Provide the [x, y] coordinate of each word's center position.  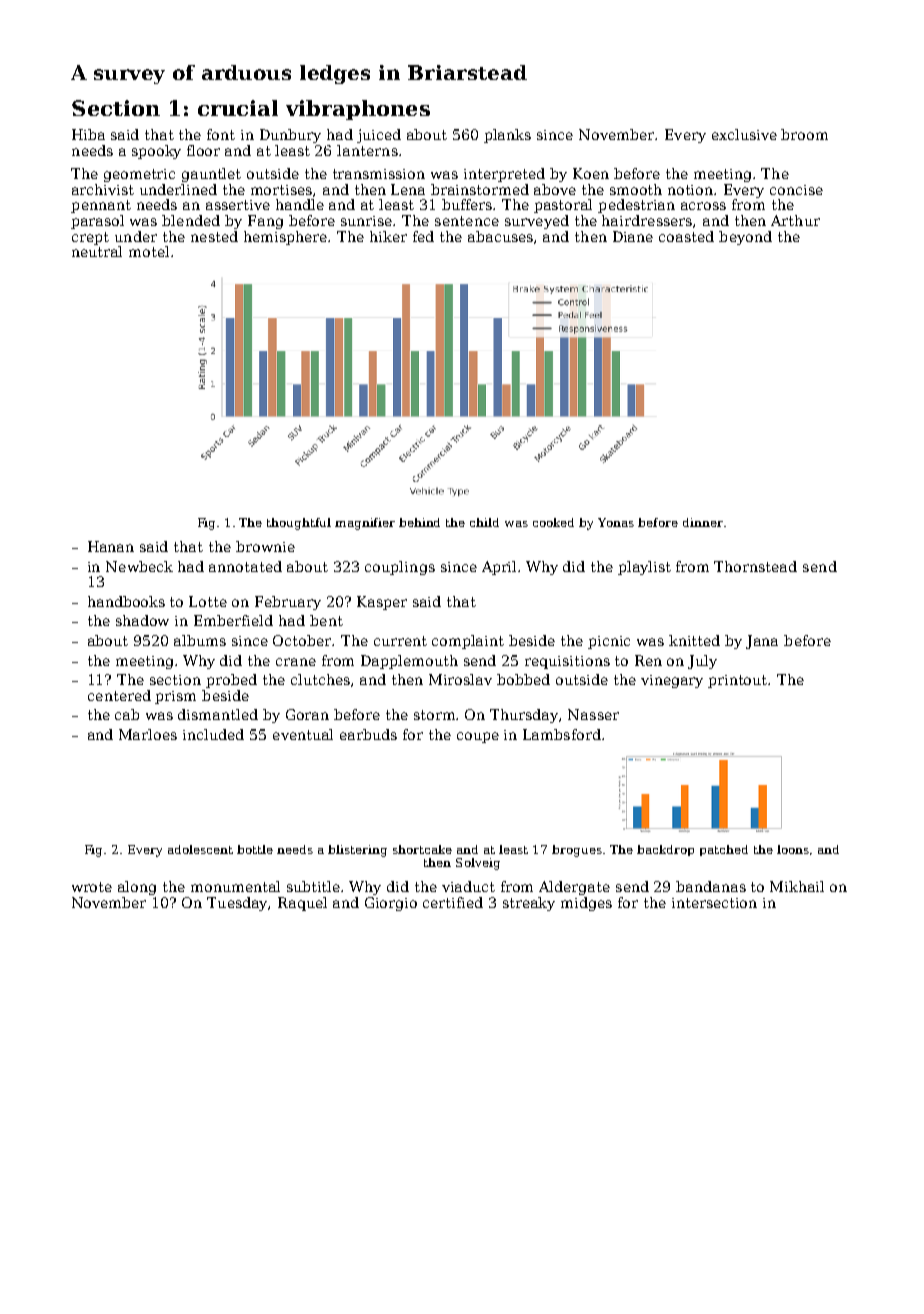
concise [796, 190]
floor [203, 150]
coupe [478, 737]
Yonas [616, 522]
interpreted [504, 175]
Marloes [148, 734]
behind [419, 522]
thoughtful [299, 524]
